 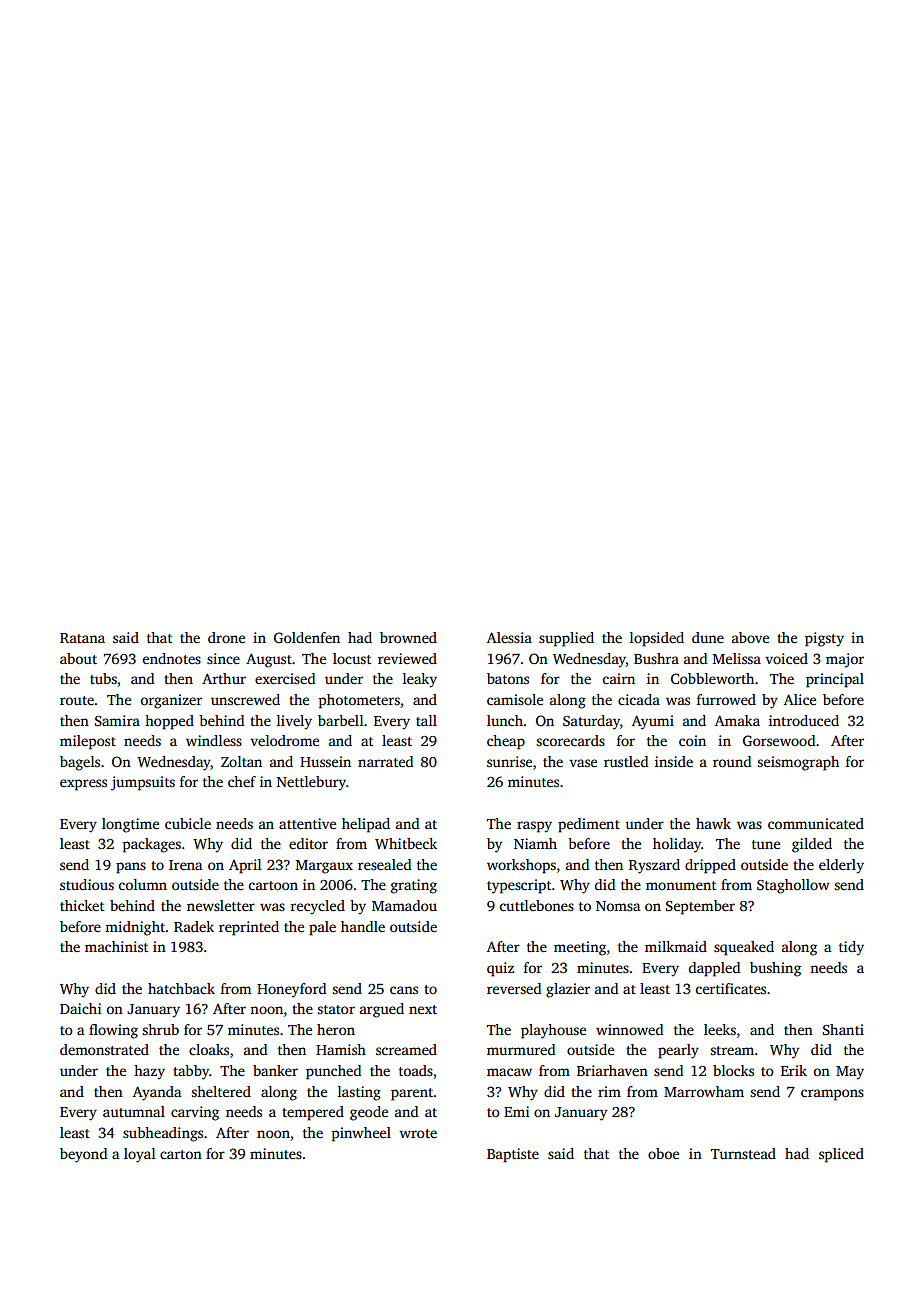 What do you see at coordinates (221, 1091) in the document?
I see `sheltered` at bounding box center [221, 1091].
